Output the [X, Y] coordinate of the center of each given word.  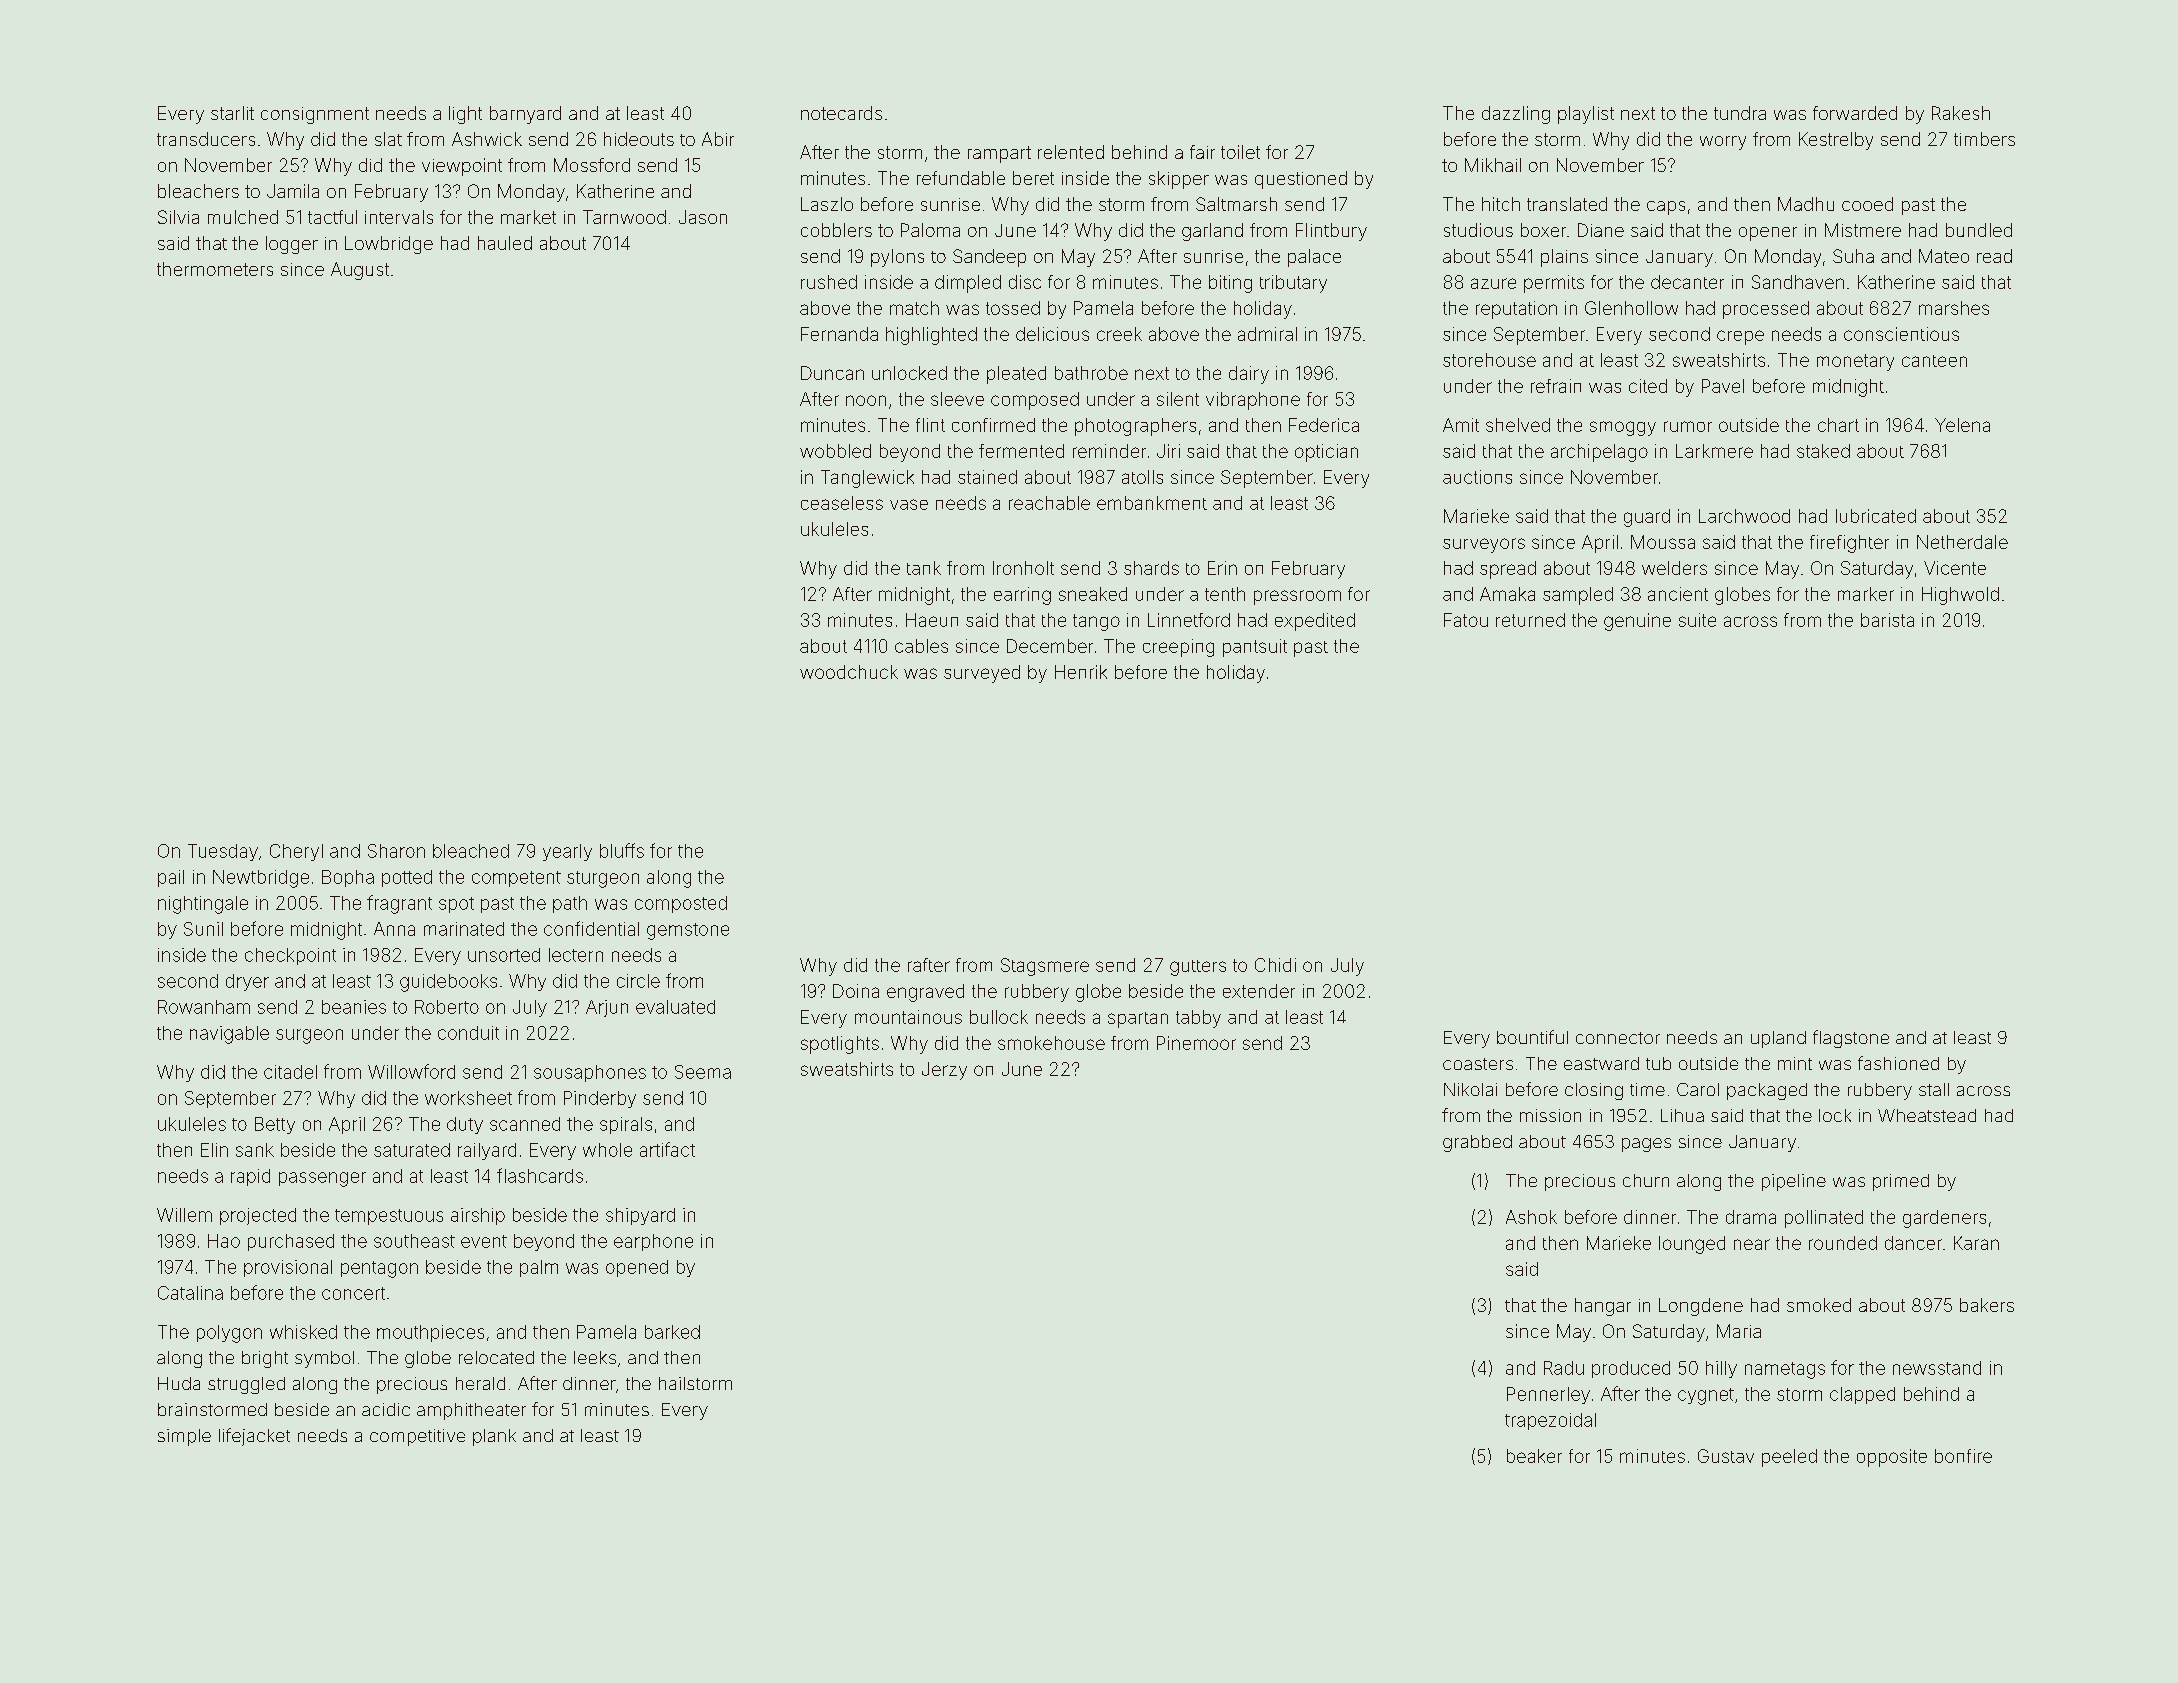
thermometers [215, 269]
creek [1119, 334]
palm [539, 1268]
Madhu [1806, 204]
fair [1202, 152]
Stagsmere [1045, 967]
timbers [1984, 139]
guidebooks [448, 983]
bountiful [1532, 1037]
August [360, 271]
